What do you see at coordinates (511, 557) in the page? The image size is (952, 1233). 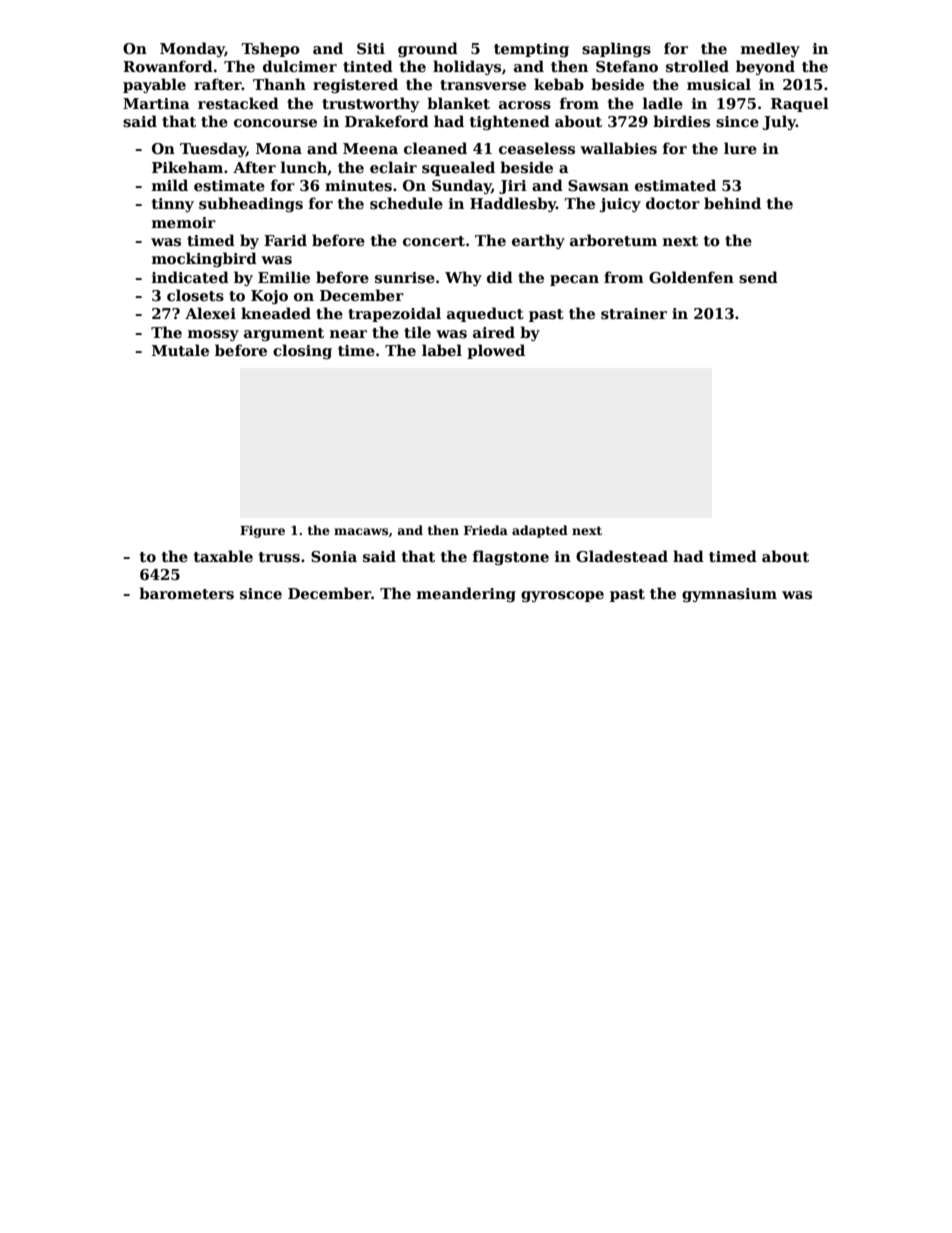 I see `flagstone` at bounding box center [511, 557].
